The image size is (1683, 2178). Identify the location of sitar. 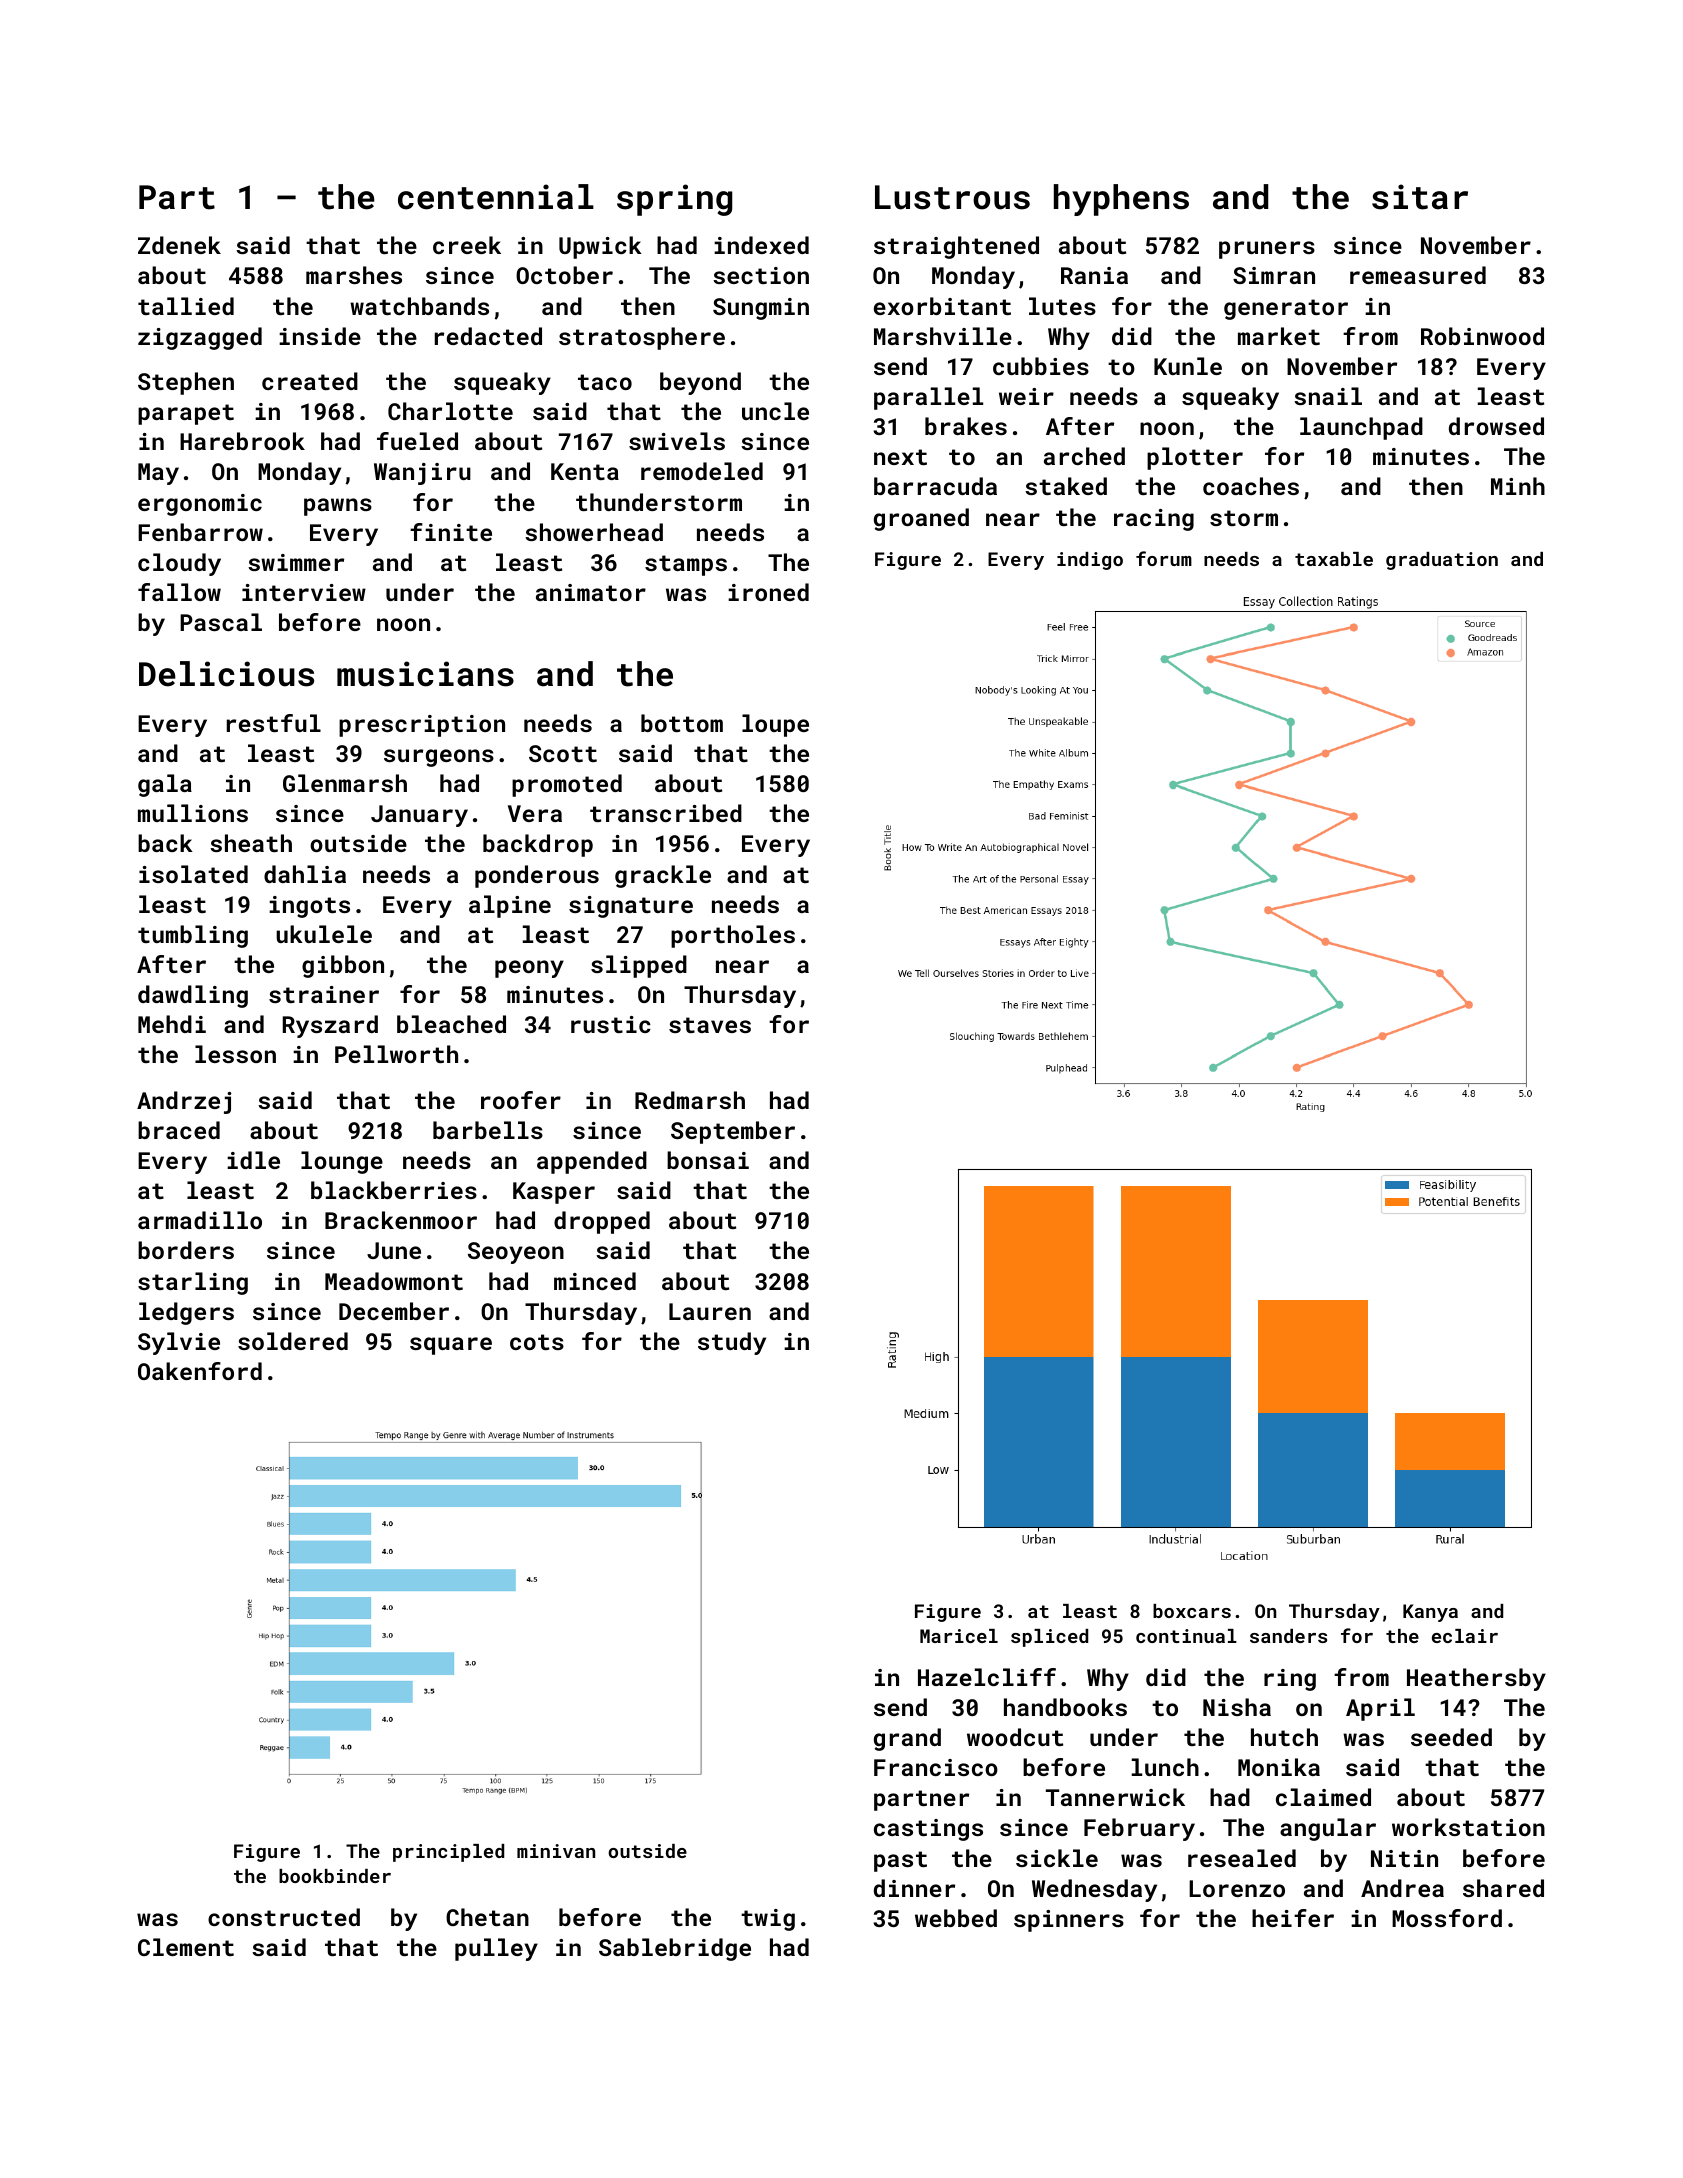
(1420, 197).
